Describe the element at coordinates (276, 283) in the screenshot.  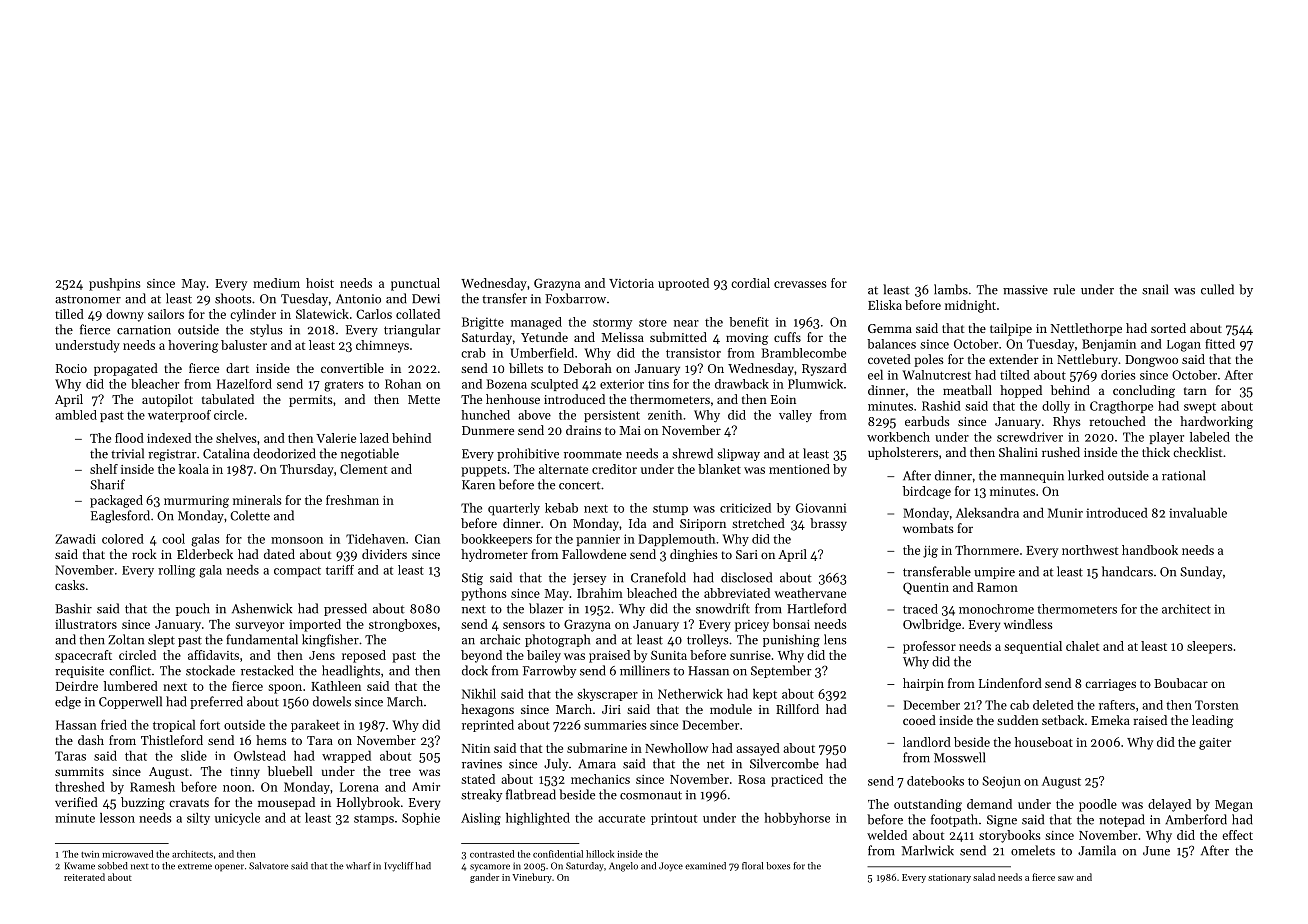
I see `medium` at that location.
